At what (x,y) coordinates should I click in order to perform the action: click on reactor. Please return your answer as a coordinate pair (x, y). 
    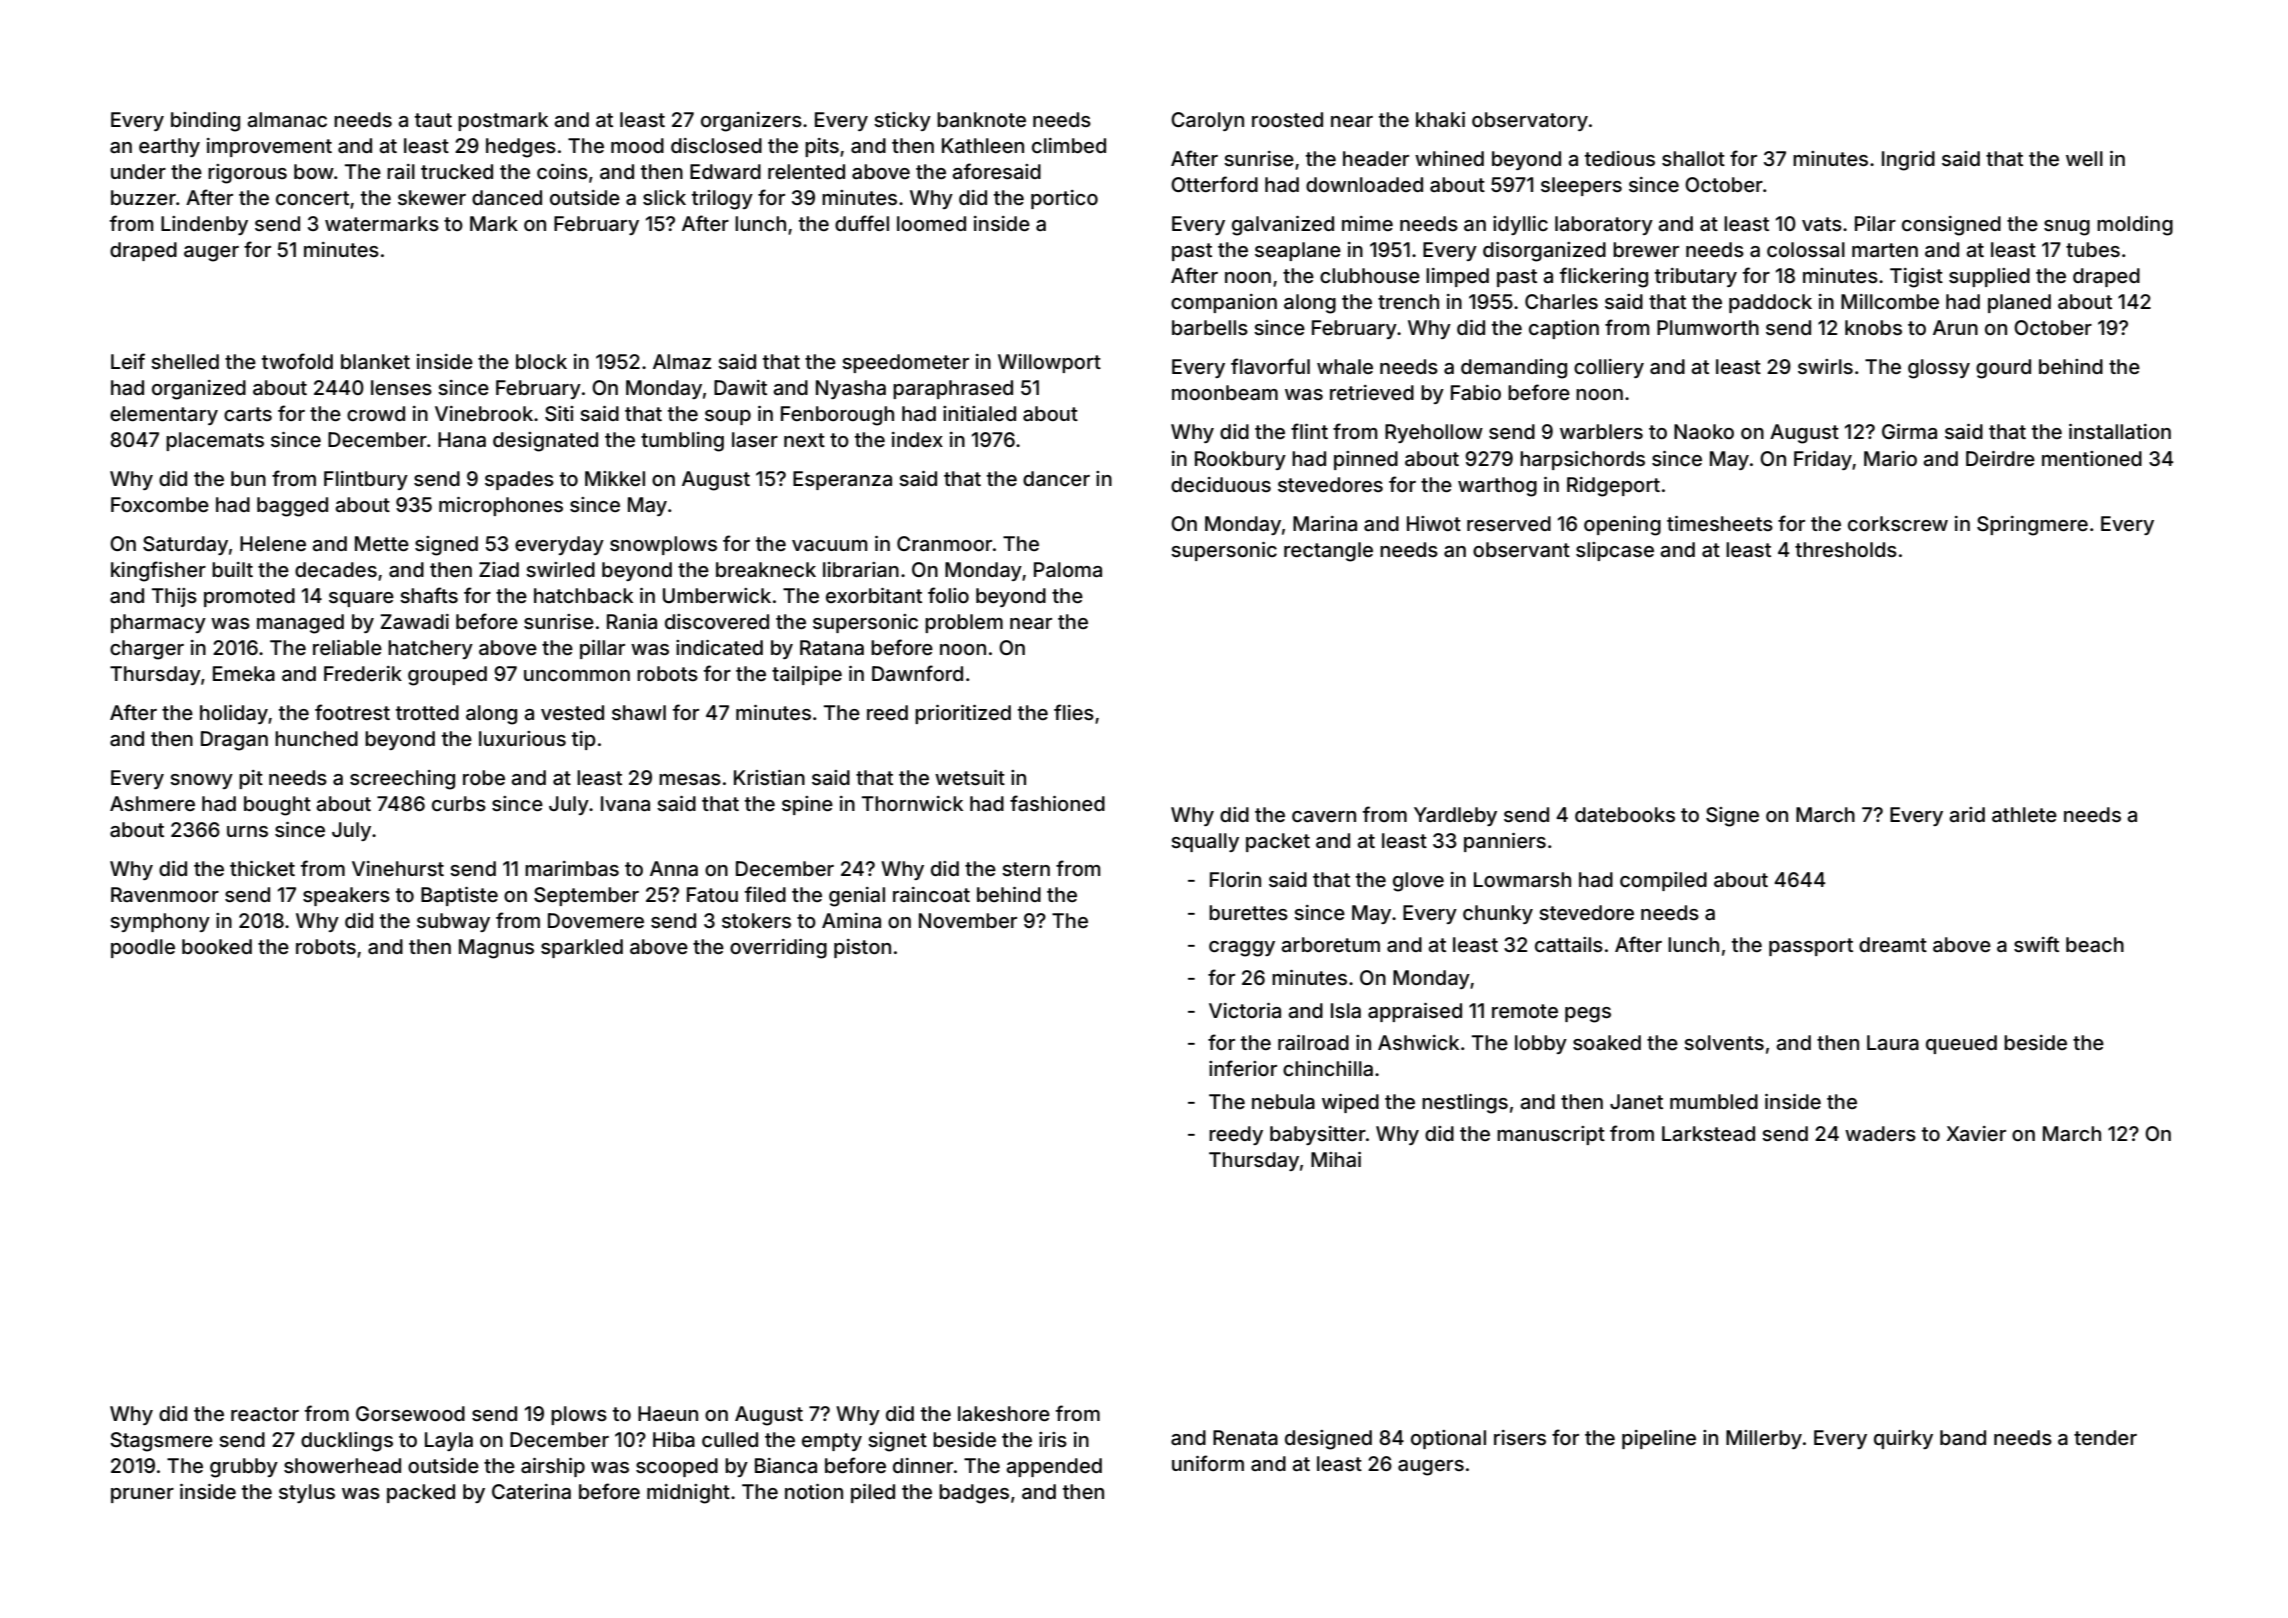
    Looking at the image, I should click on (265, 1414).
